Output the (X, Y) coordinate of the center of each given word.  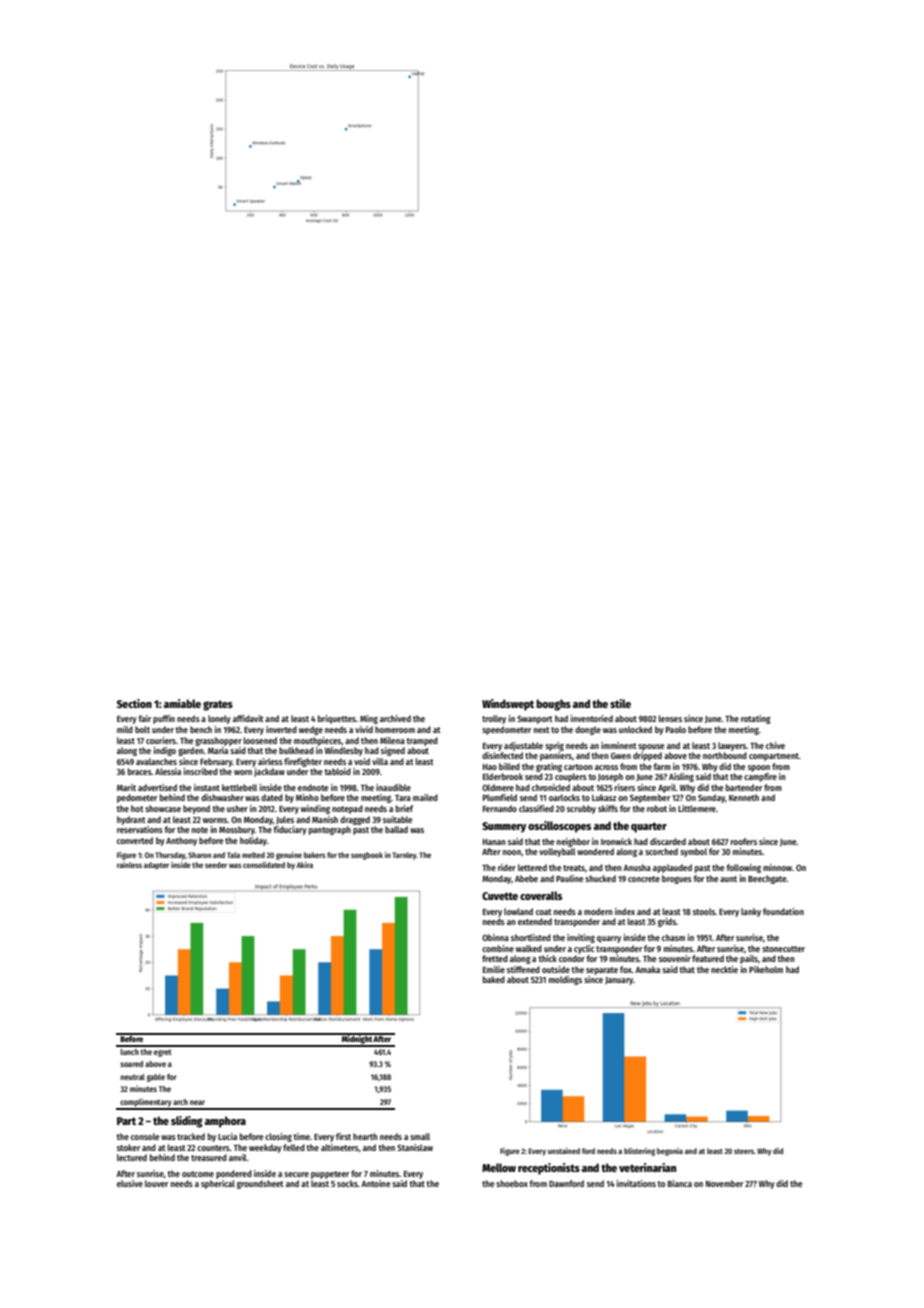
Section (134, 703)
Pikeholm (766, 969)
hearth (365, 1136)
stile (620, 703)
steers (744, 1151)
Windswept (508, 705)
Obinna (495, 937)
